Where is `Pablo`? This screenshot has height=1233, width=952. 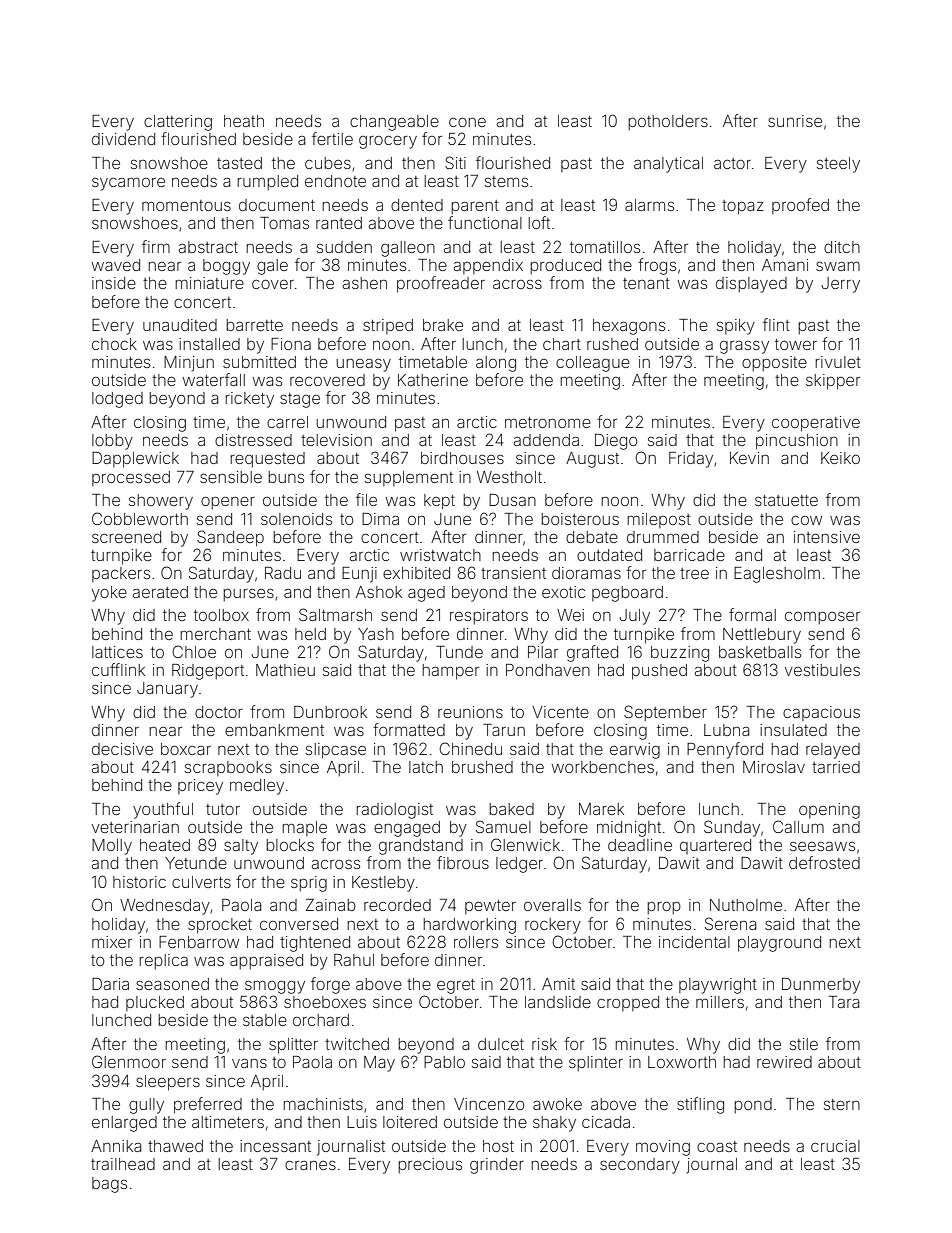 Pablo is located at coordinates (444, 1062).
